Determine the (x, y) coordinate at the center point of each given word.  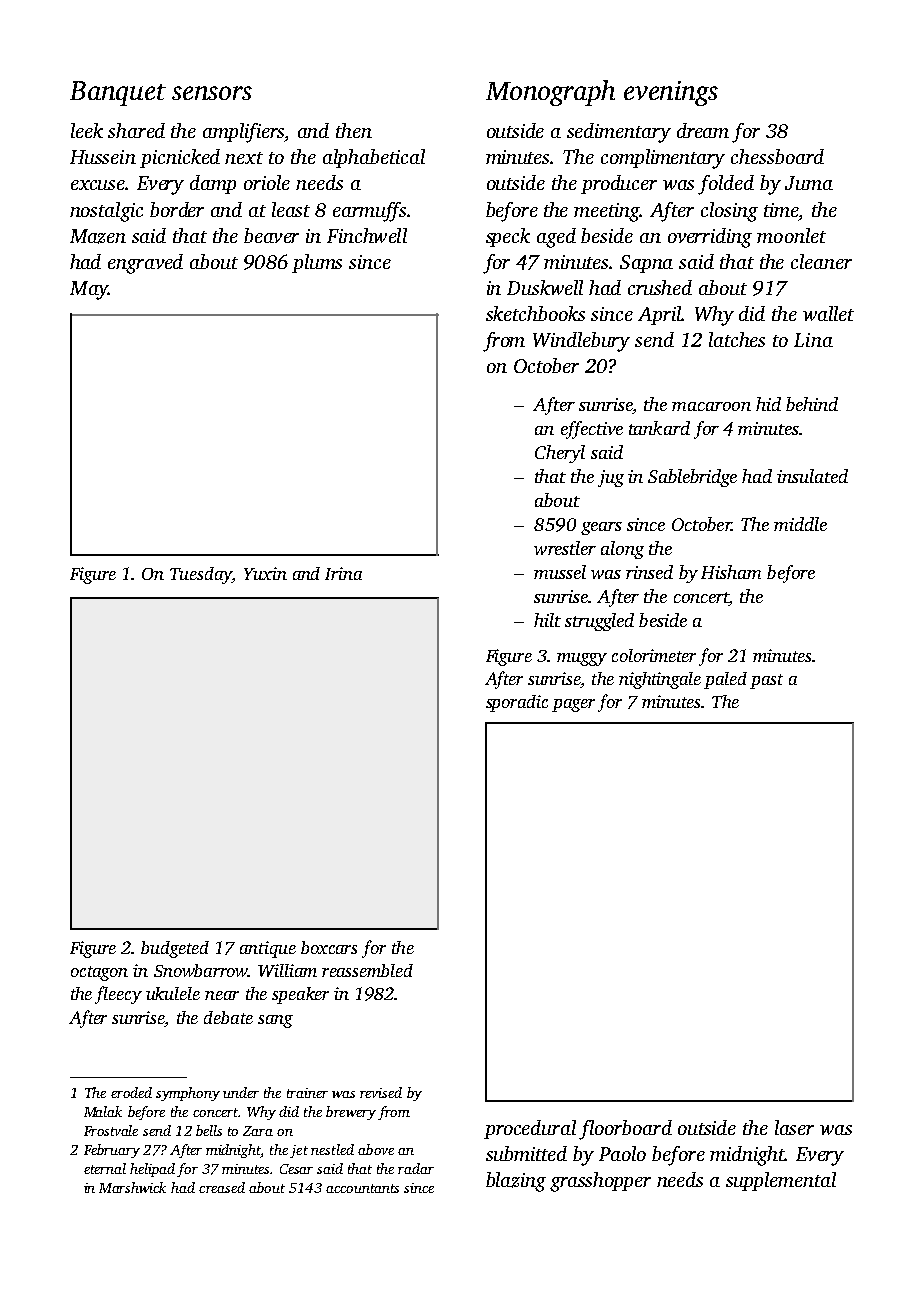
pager (573, 705)
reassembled (367, 970)
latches (737, 339)
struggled (599, 622)
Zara (258, 1131)
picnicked (180, 158)
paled (725, 680)
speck (508, 237)
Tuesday (201, 575)
